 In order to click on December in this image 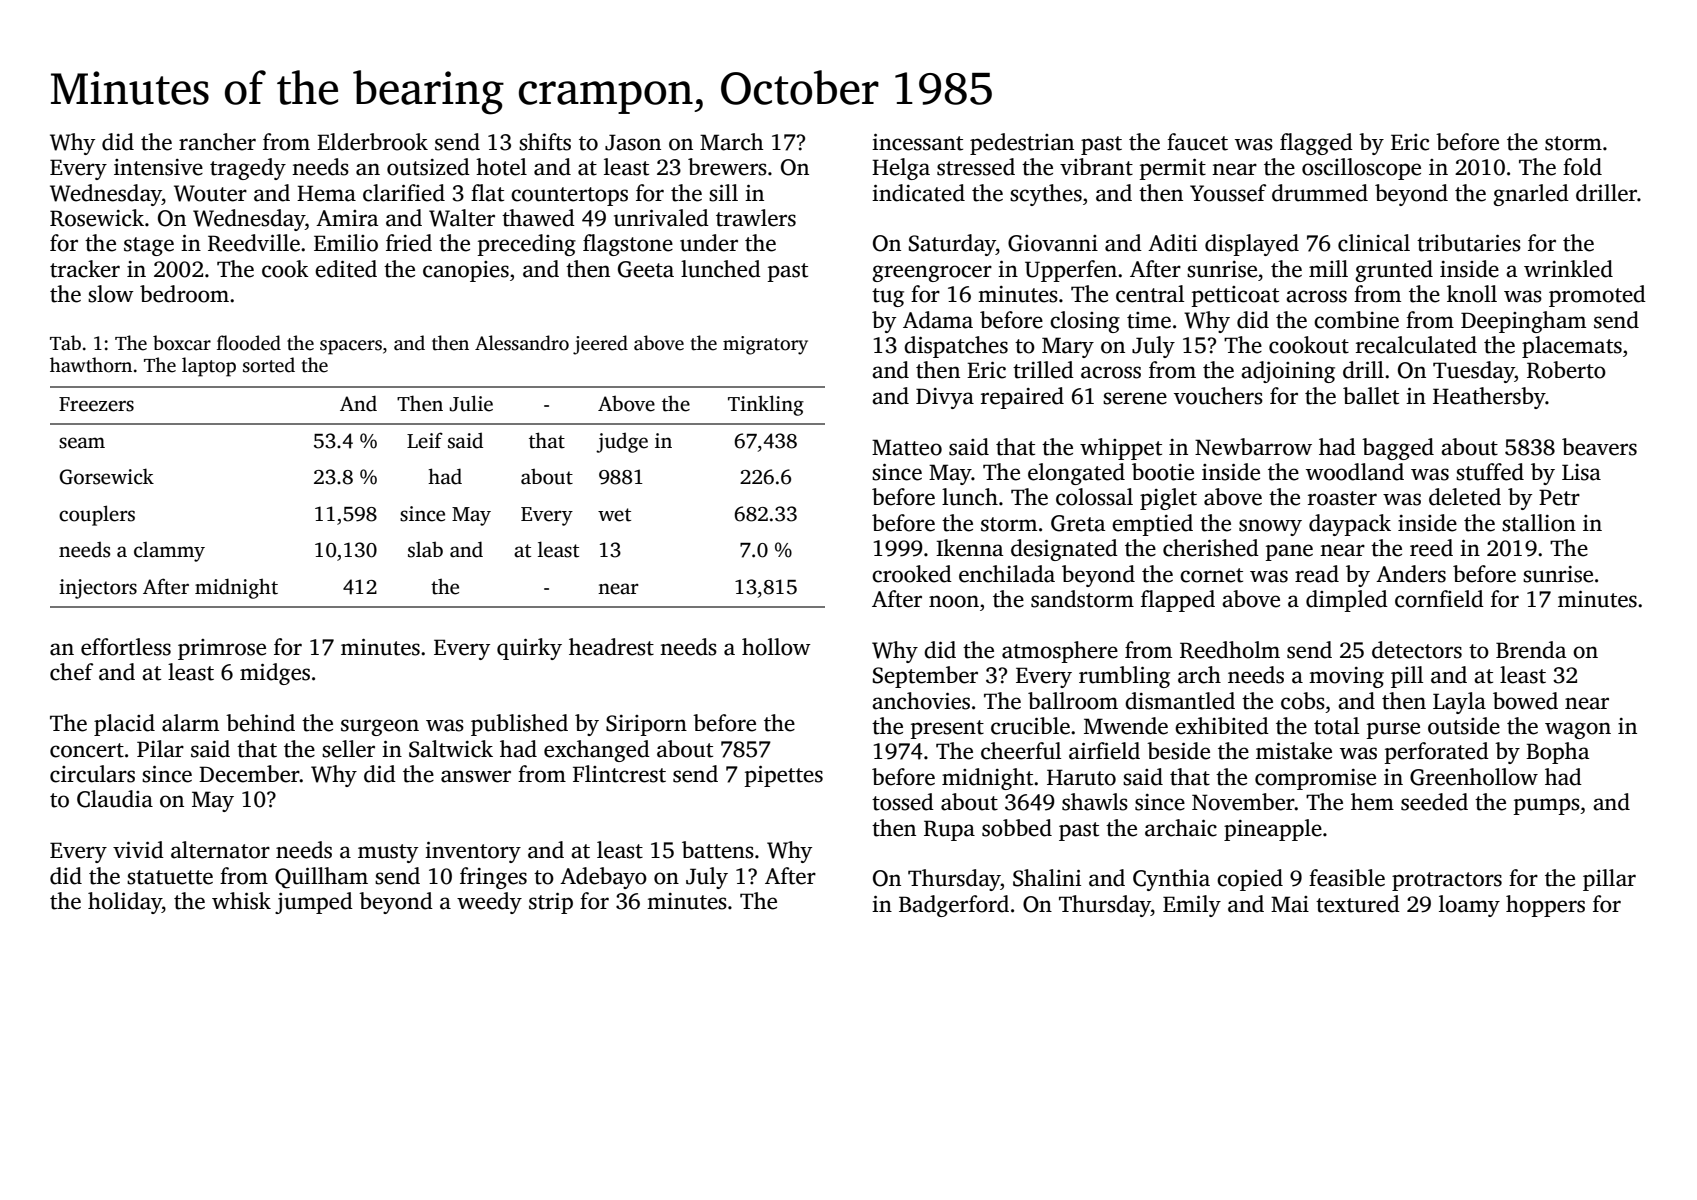, I will do `click(249, 774)`.
